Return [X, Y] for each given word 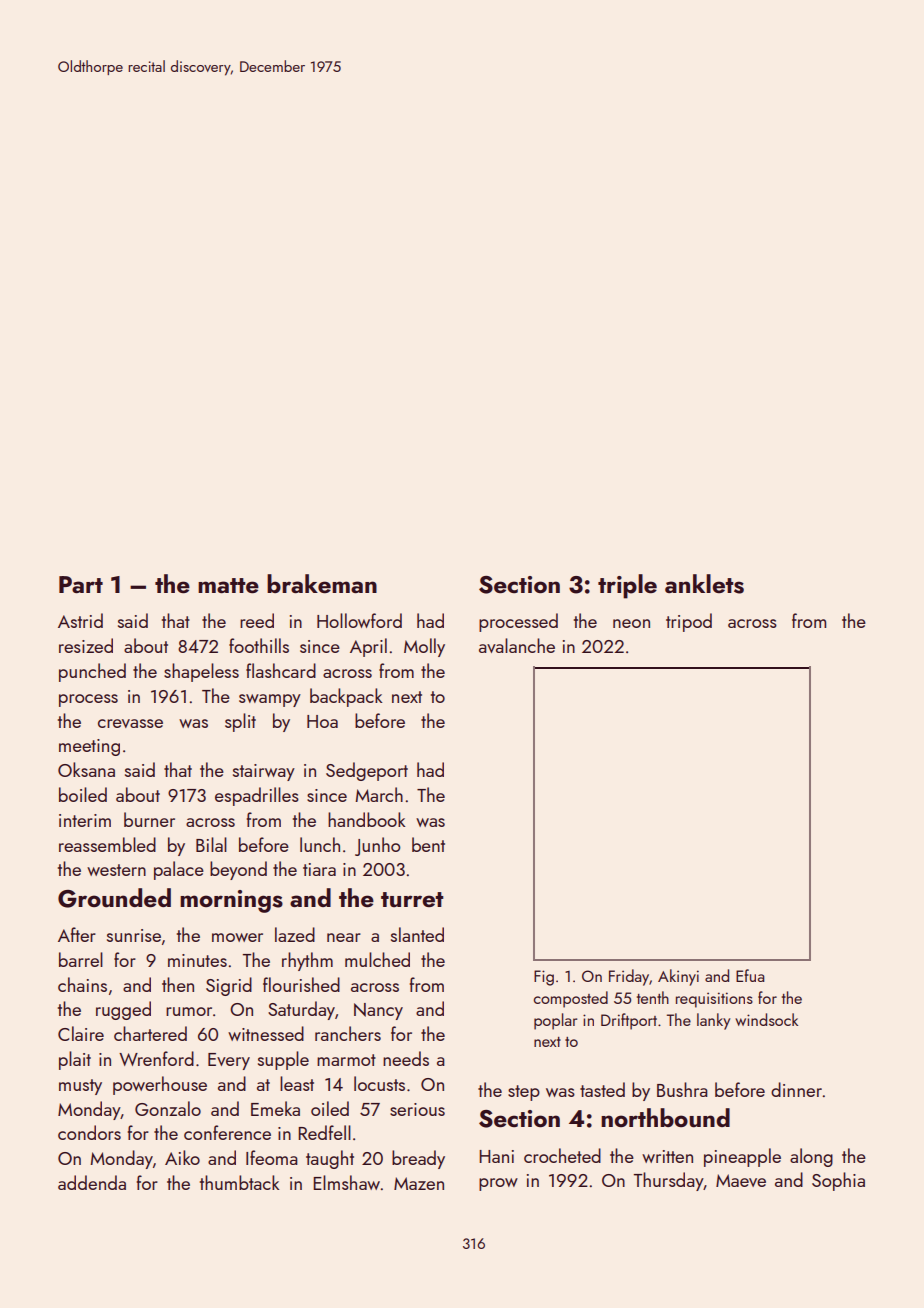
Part [81, 584]
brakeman [322, 583]
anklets [704, 584]
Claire [81, 1033]
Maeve [741, 1180]
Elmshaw [346, 1182]
